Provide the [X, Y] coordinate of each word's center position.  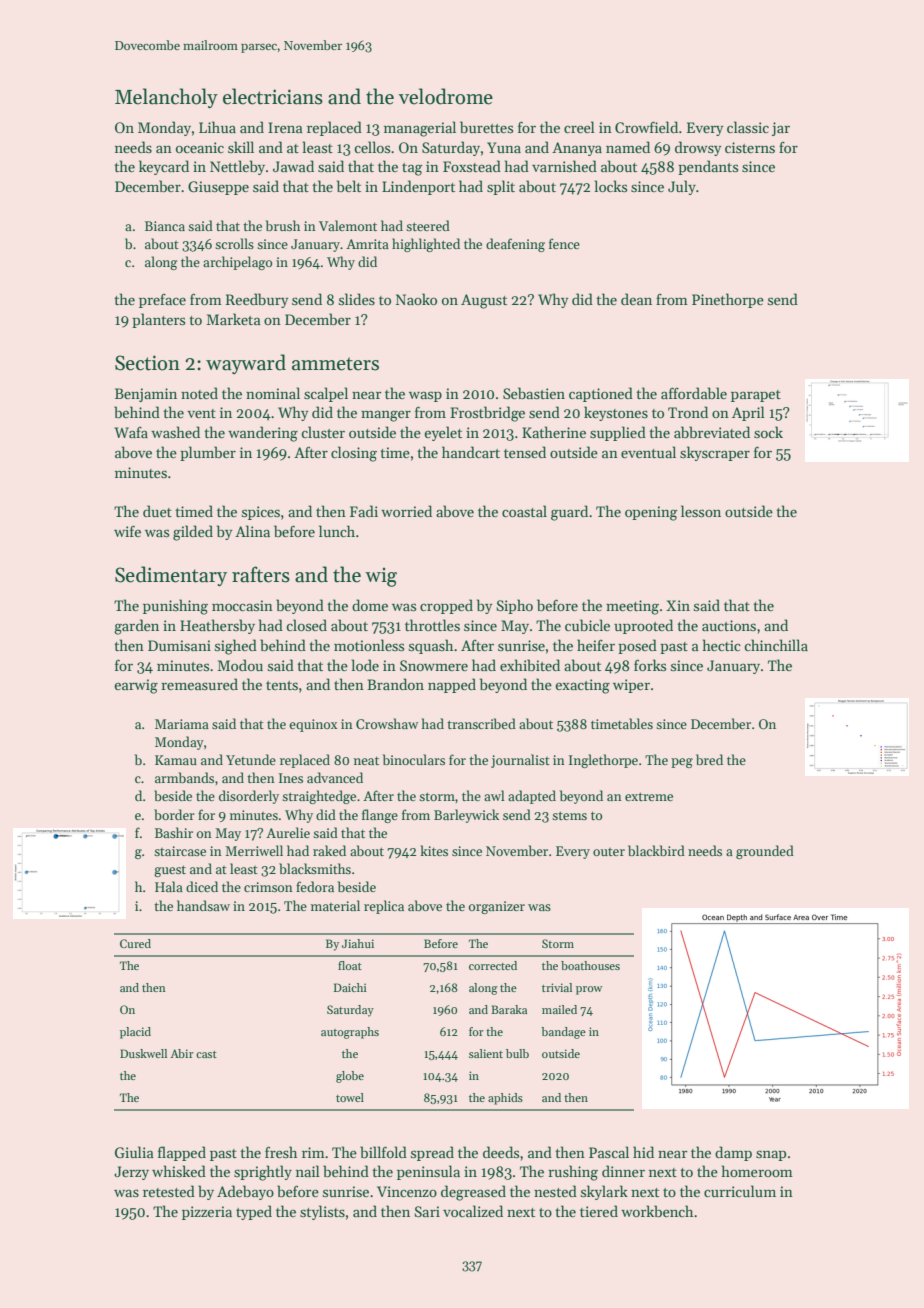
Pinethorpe [728, 300]
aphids [505, 1099]
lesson [701, 511]
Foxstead [472, 166]
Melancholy [166, 98]
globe [350, 1077]
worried [406, 511]
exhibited [530, 665]
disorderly [249, 797]
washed [175, 432]
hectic [722, 645]
